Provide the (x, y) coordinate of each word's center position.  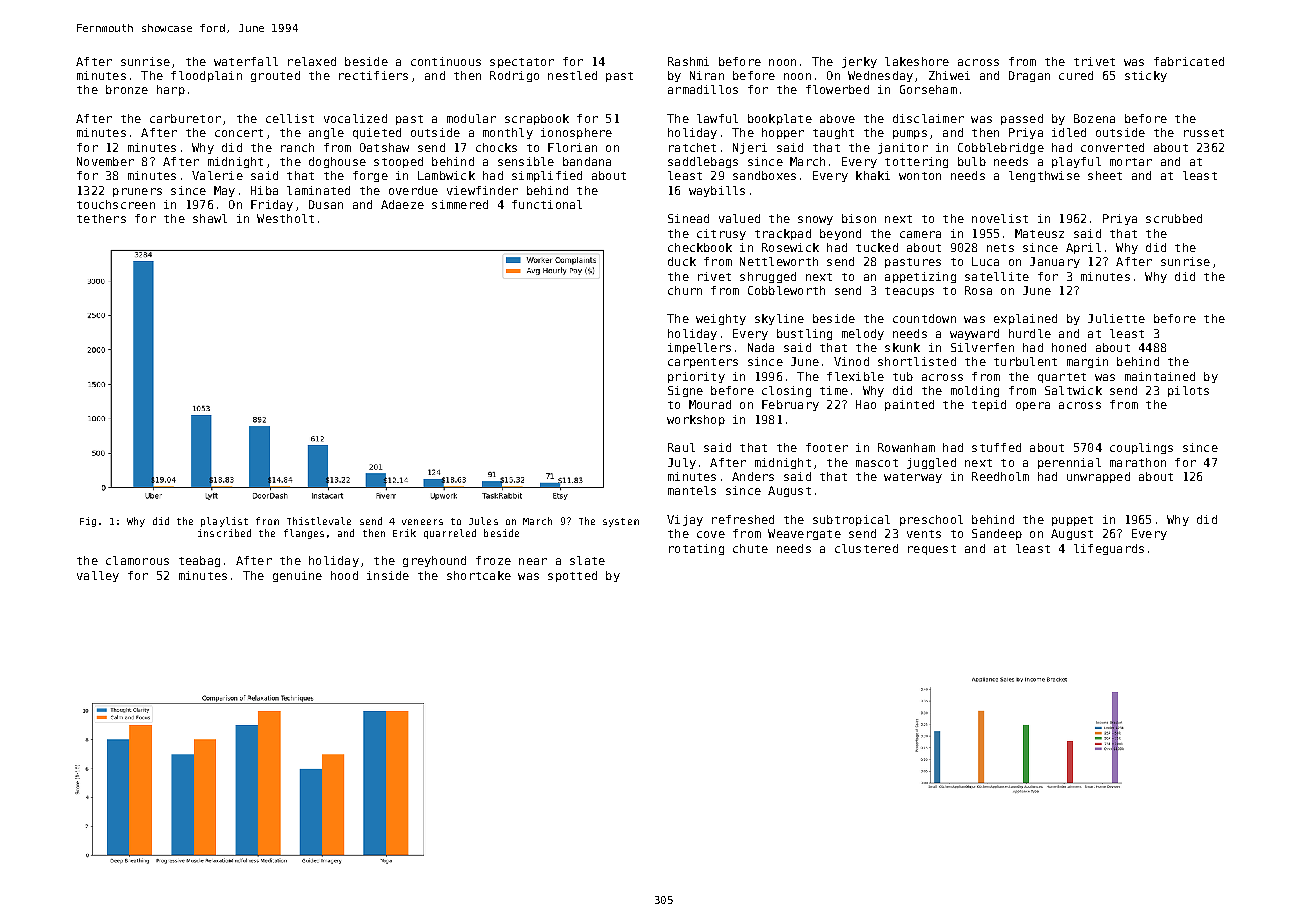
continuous (446, 61)
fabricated (1189, 61)
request (932, 550)
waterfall (246, 61)
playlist (224, 522)
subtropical (851, 520)
